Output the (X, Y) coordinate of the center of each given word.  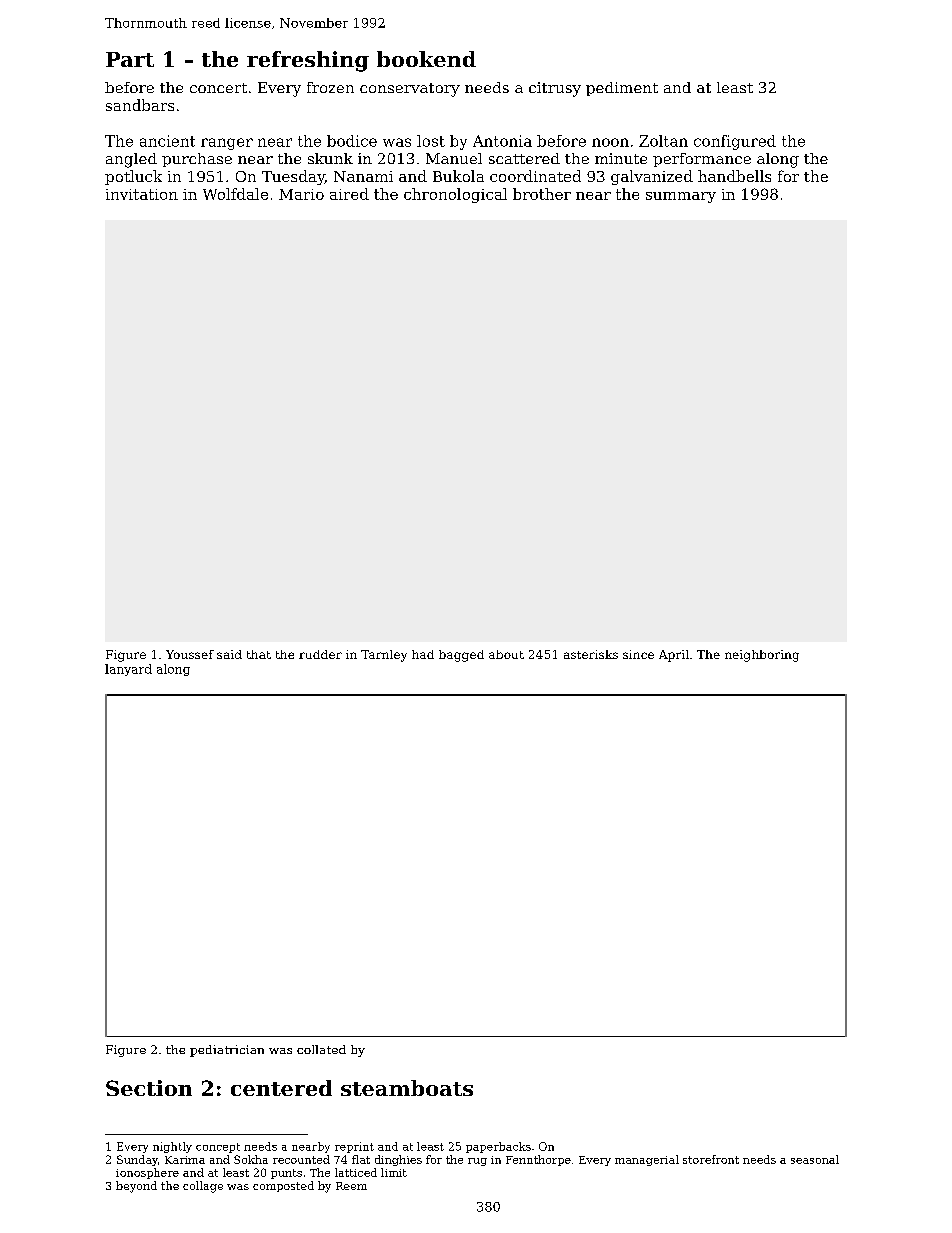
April (674, 656)
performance (702, 160)
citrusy (555, 89)
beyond (136, 1187)
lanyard (128, 670)
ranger (227, 144)
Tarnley (384, 656)
